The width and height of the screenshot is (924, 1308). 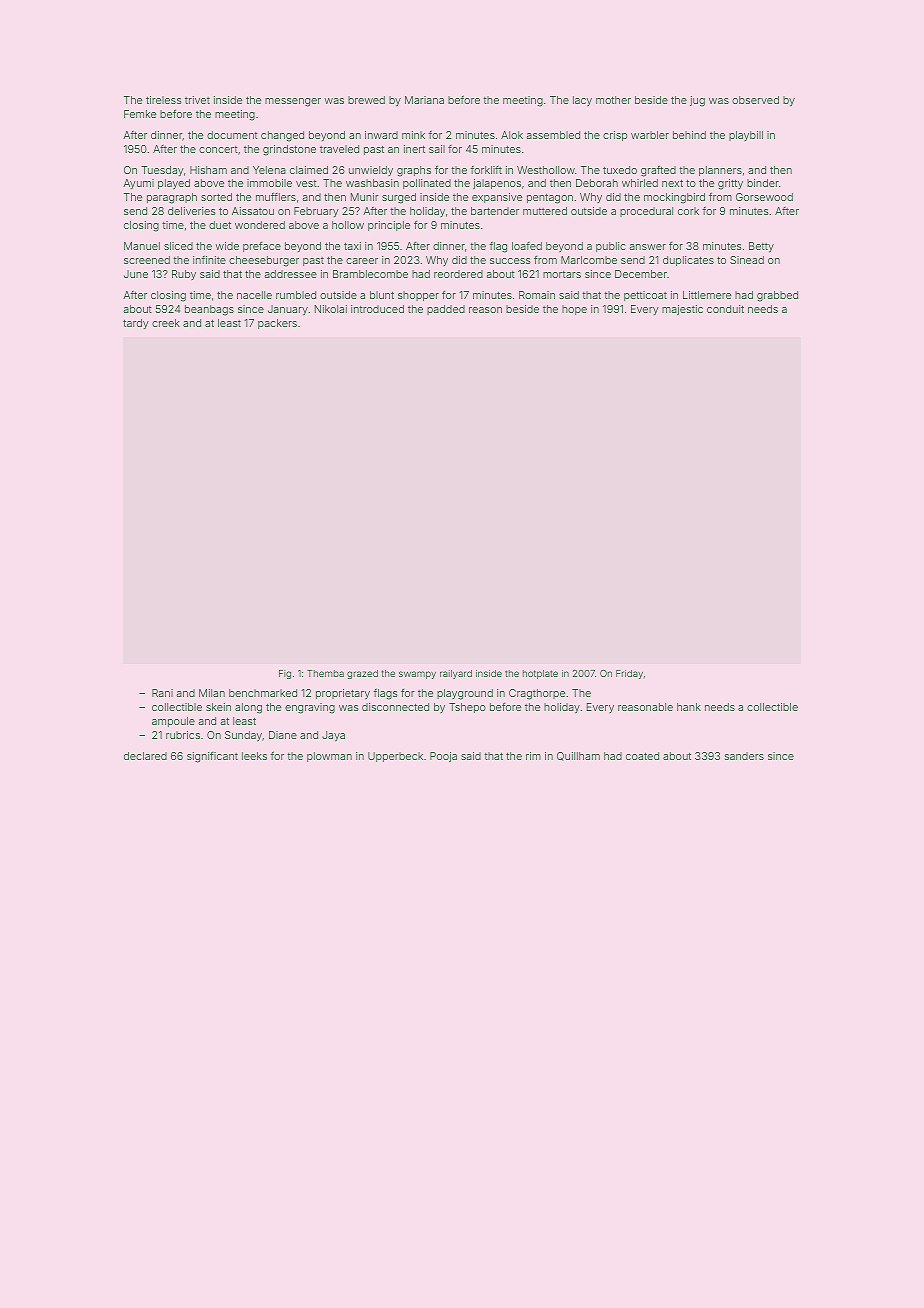 I want to click on creek, so click(x=166, y=323).
